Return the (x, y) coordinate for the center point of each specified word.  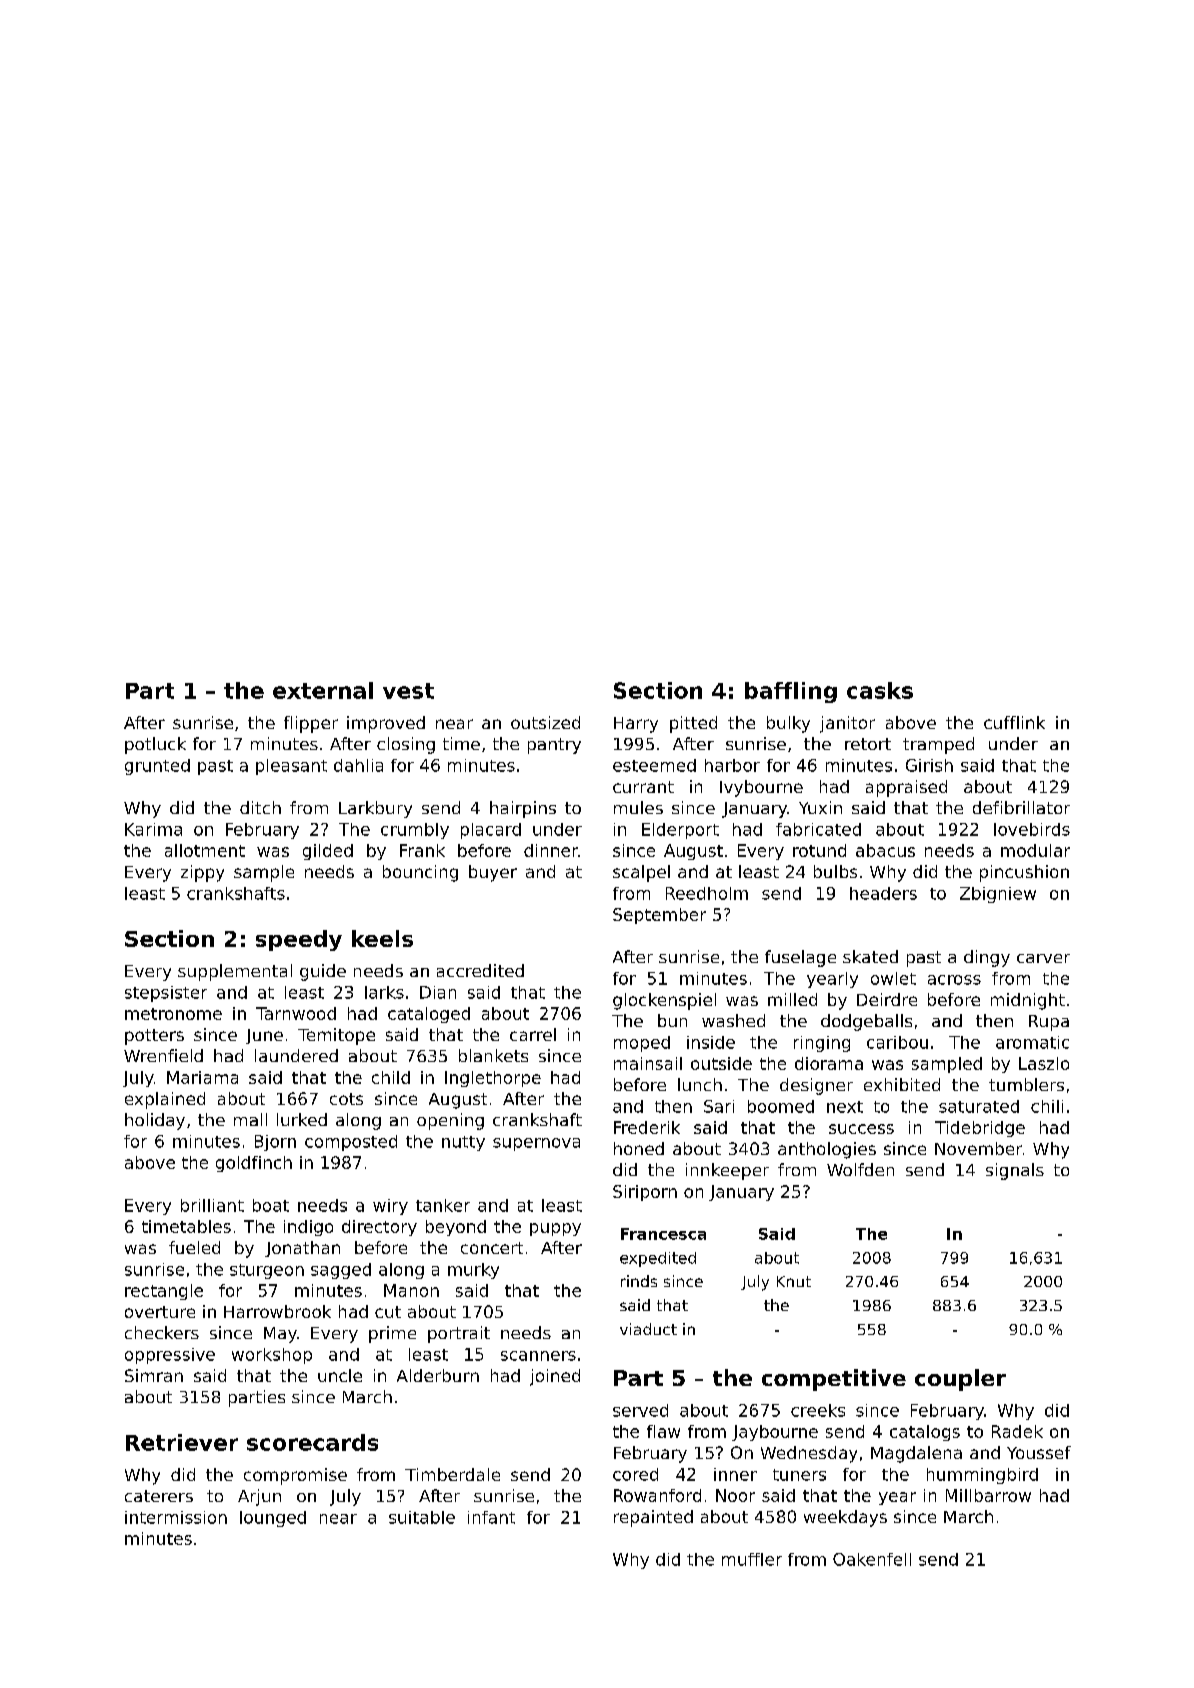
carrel (533, 1034)
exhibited (902, 1084)
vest (408, 691)
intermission (176, 1517)
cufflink (1014, 722)
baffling (791, 692)
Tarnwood (296, 1013)
